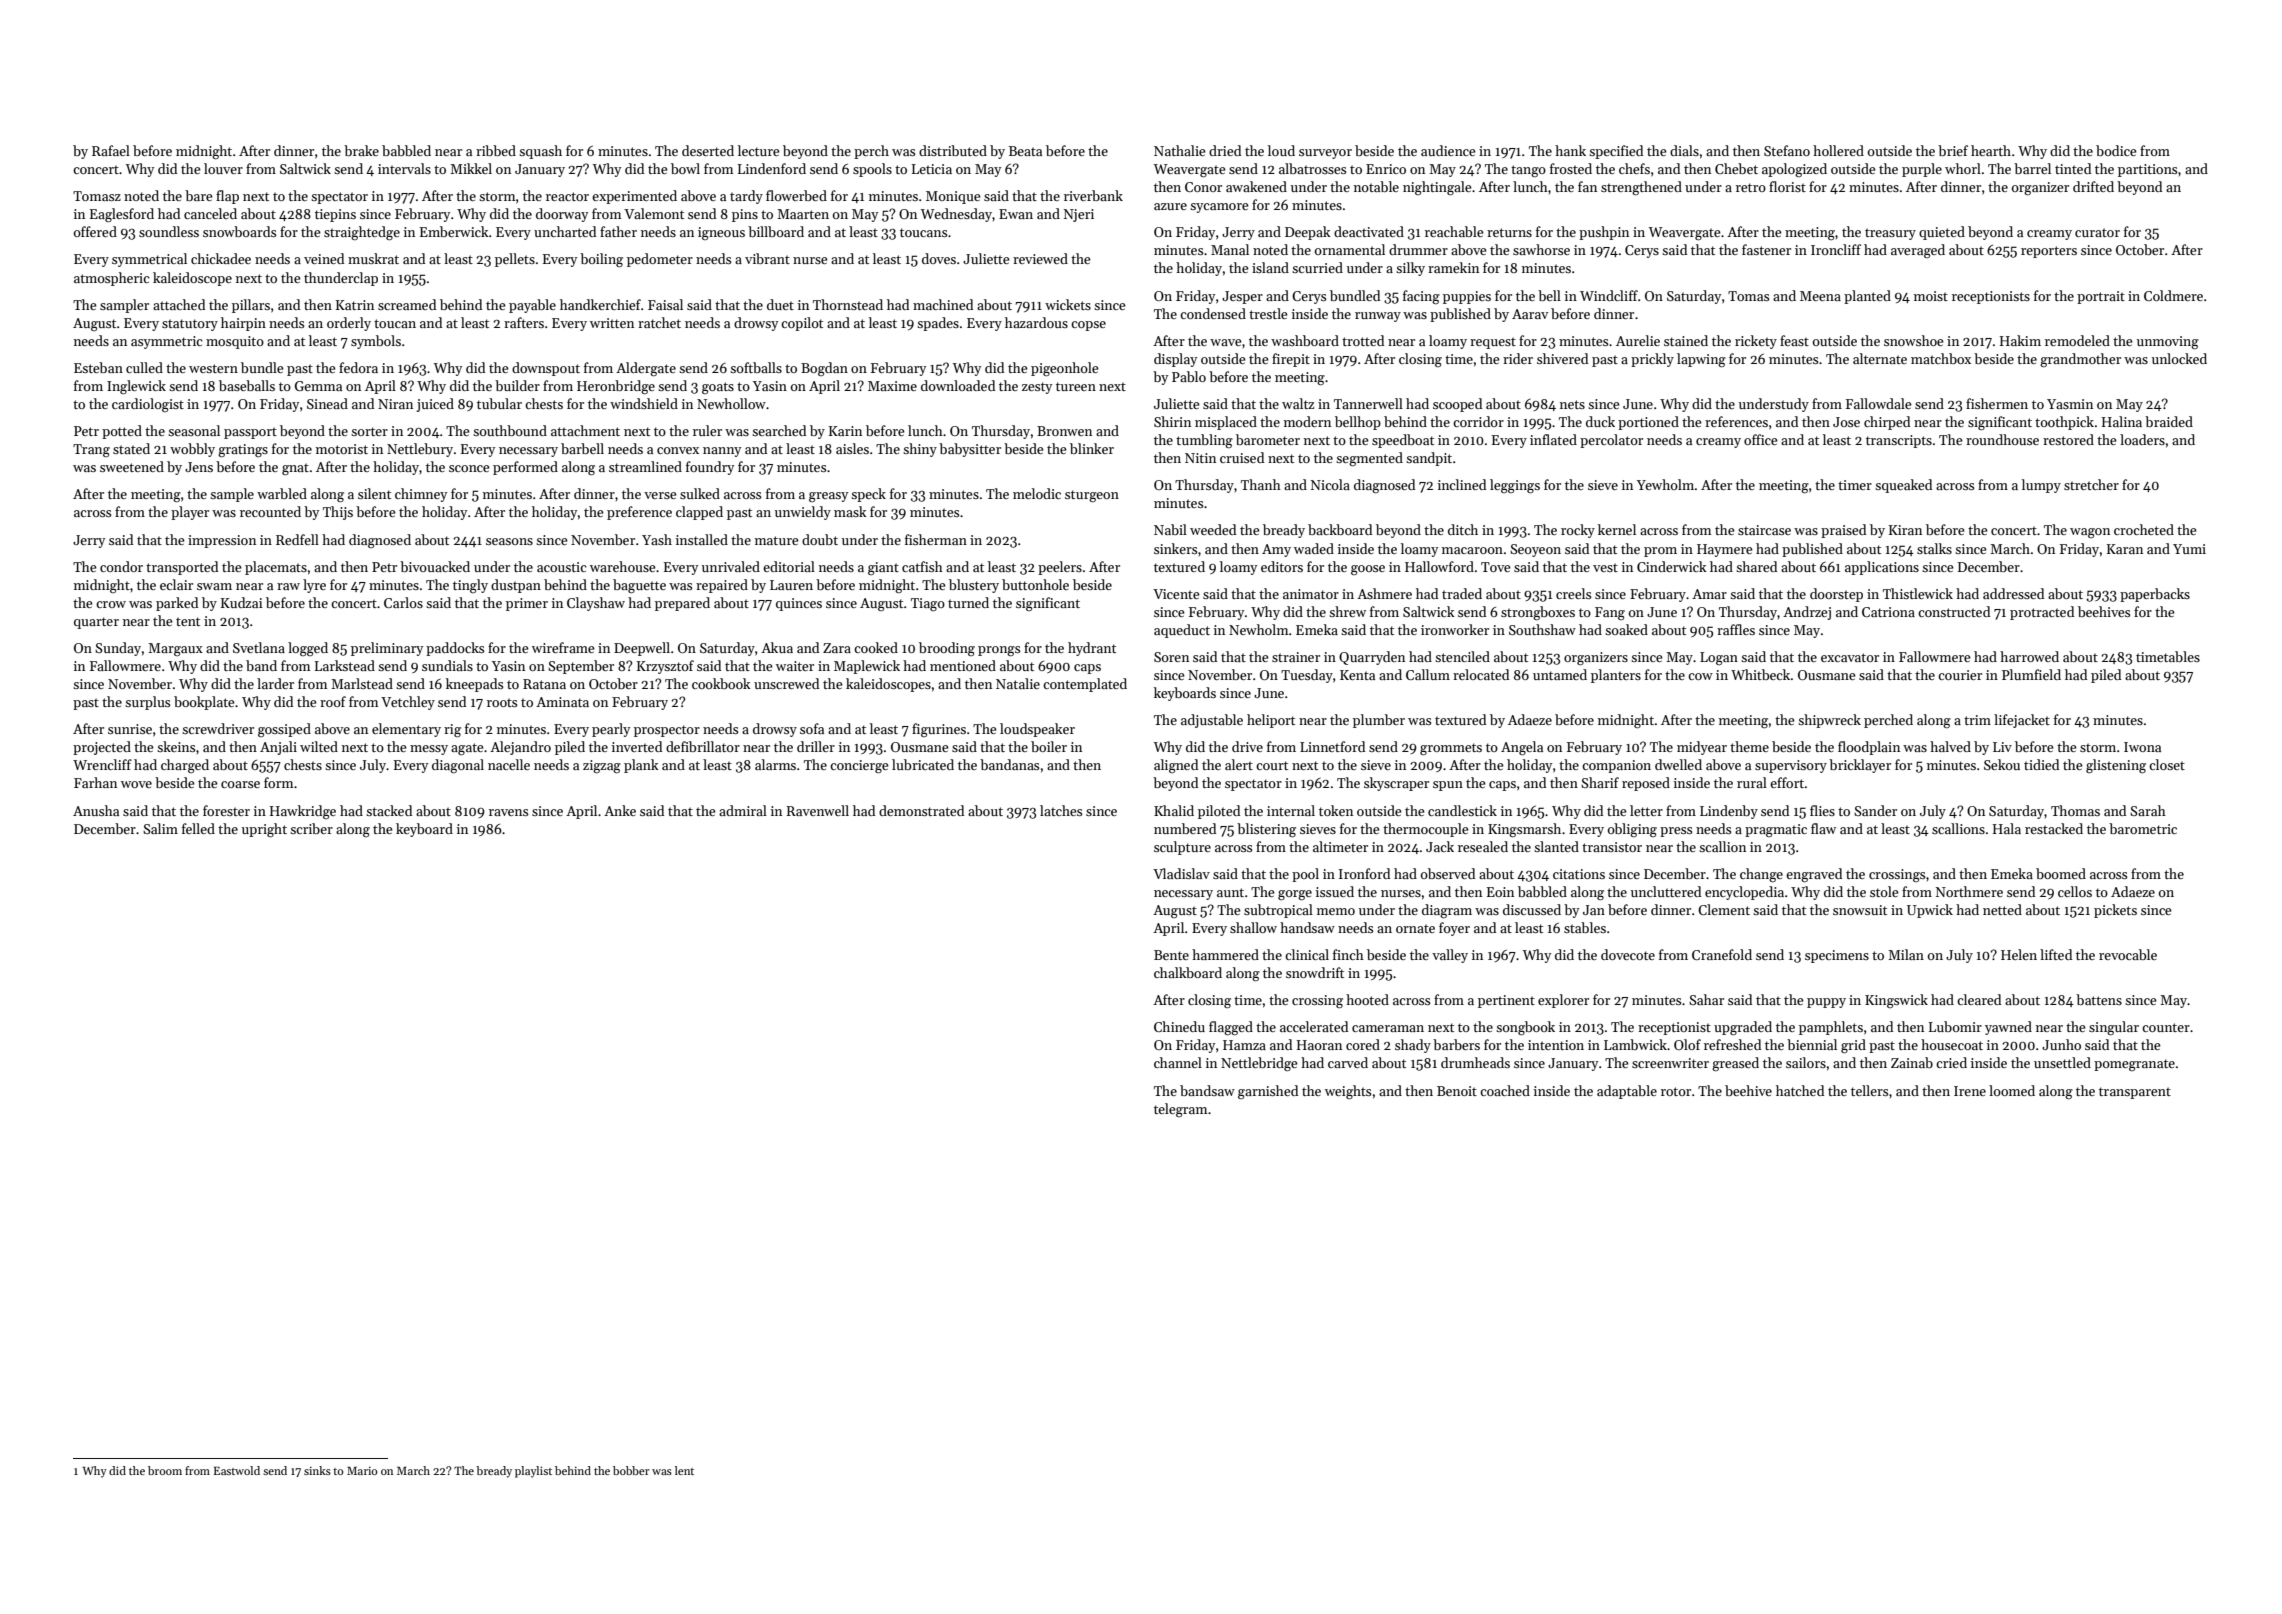 The image size is (2282, 1614). I want to click on bodice, so click(2116, 150).
